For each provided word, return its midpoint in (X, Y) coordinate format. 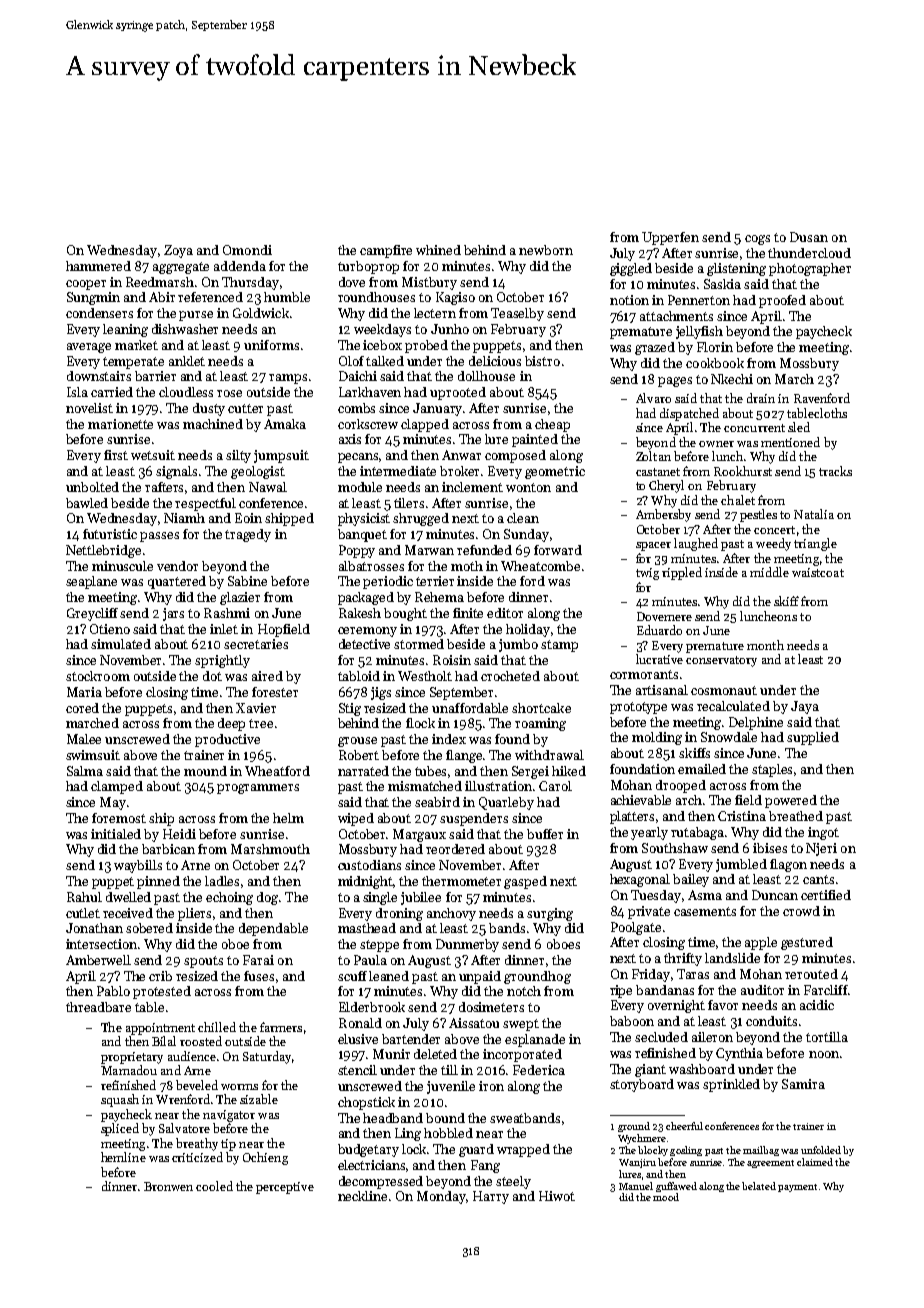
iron (491, 1086)
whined (438, 250)
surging (550, 914)
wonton (528, 487)
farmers (281, 1027)
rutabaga (697, 833)
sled (799, 427)
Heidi (179, 834)
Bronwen (168, 1186)
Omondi (247, 250)
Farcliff (826, 990)
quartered (177, 582)
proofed (782, 301)
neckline (362, 1196)
